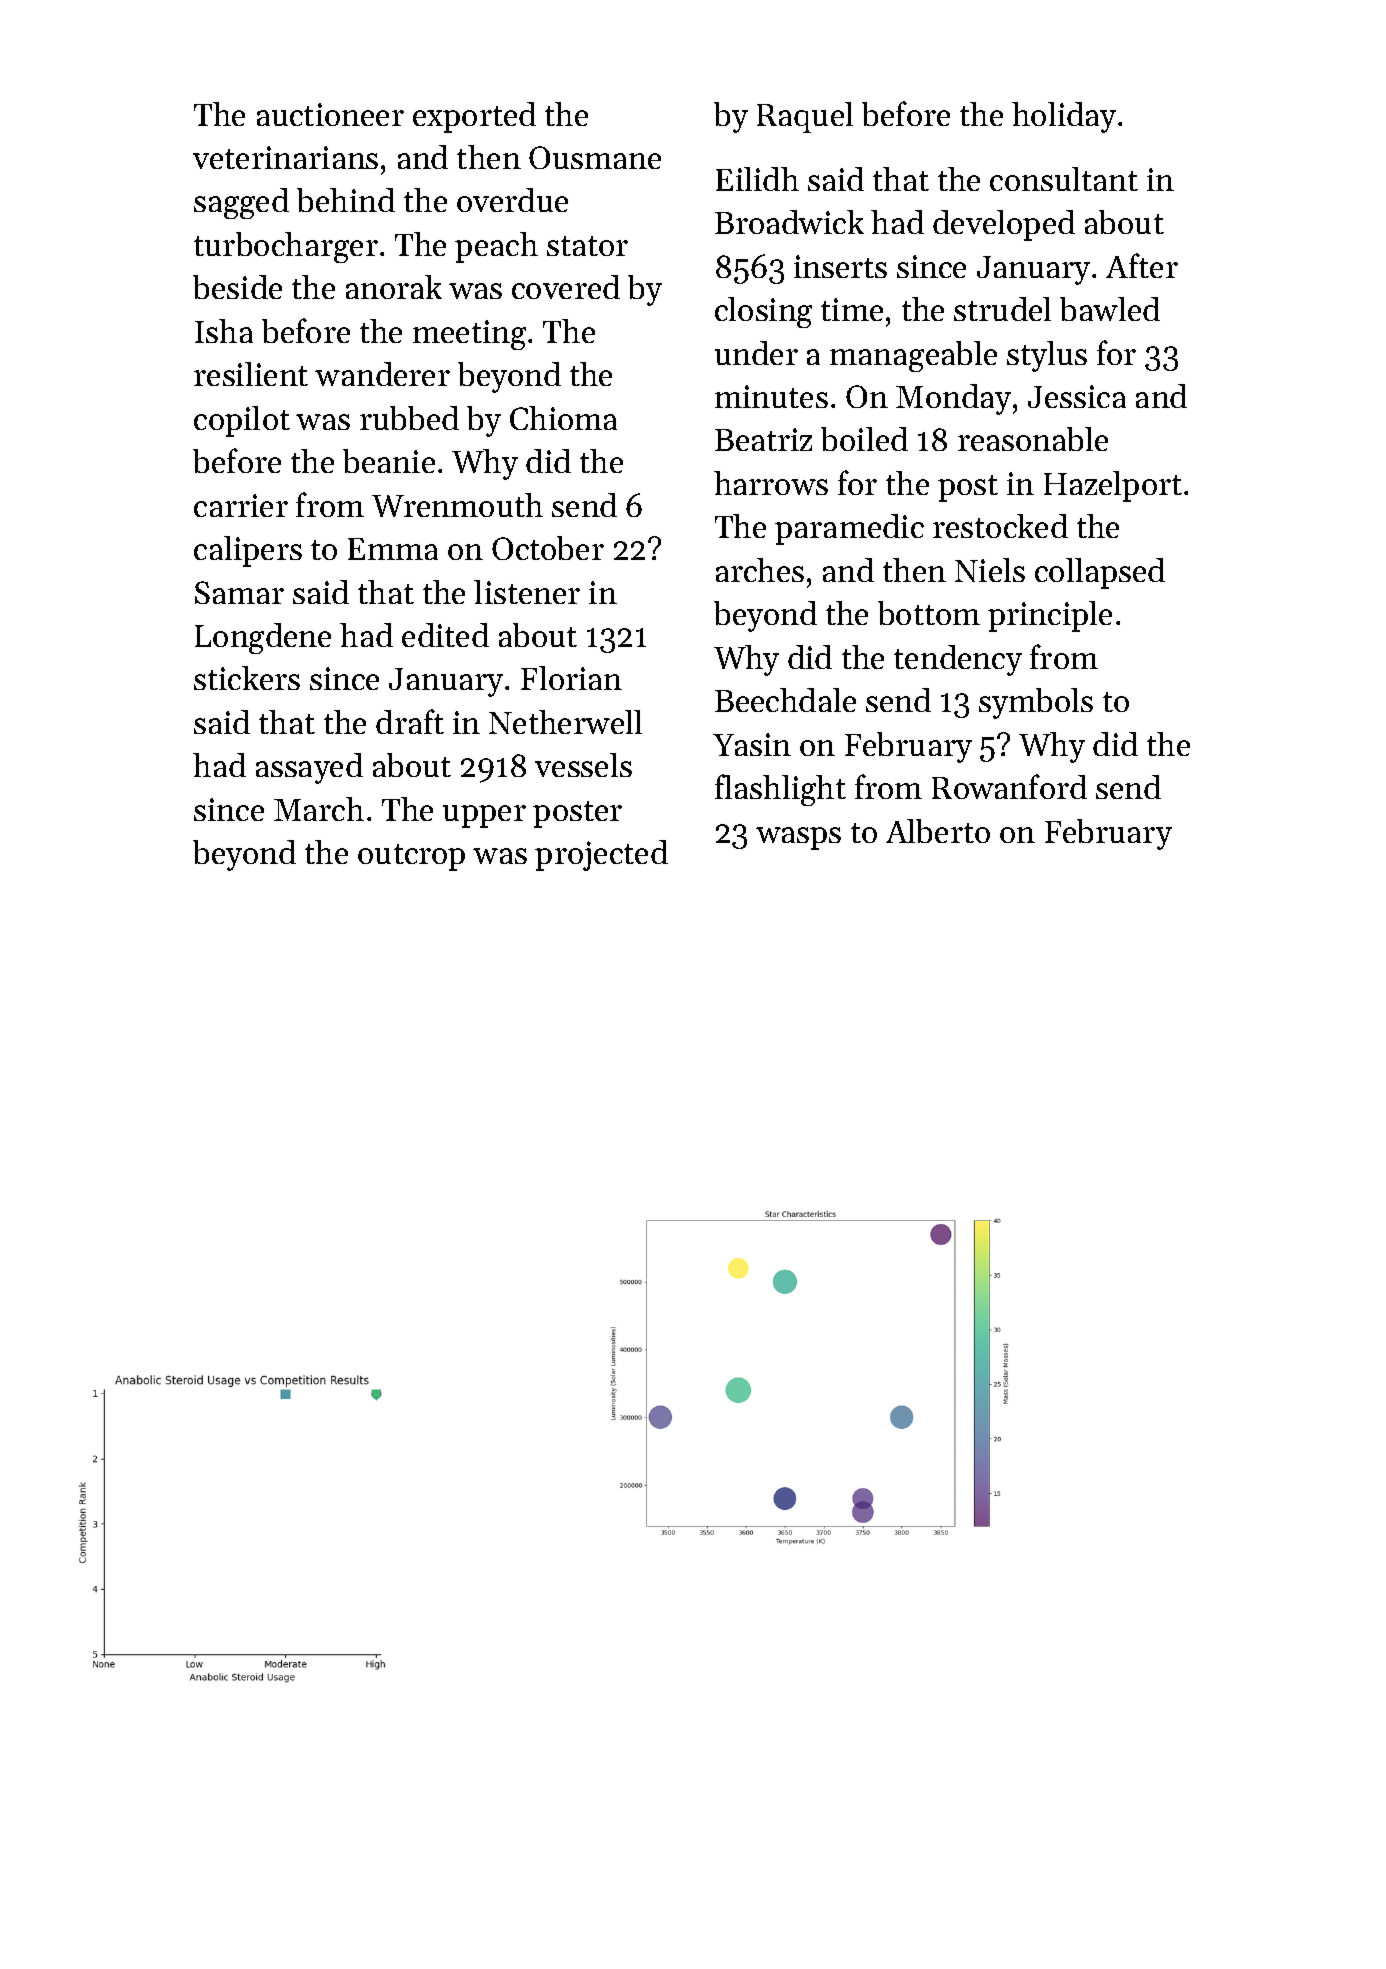 The width and height of the document is (1386, 1969). What do you see at coordinates (247, 678) in the document?
I see `stickers` at bounding box center [247, 678].
